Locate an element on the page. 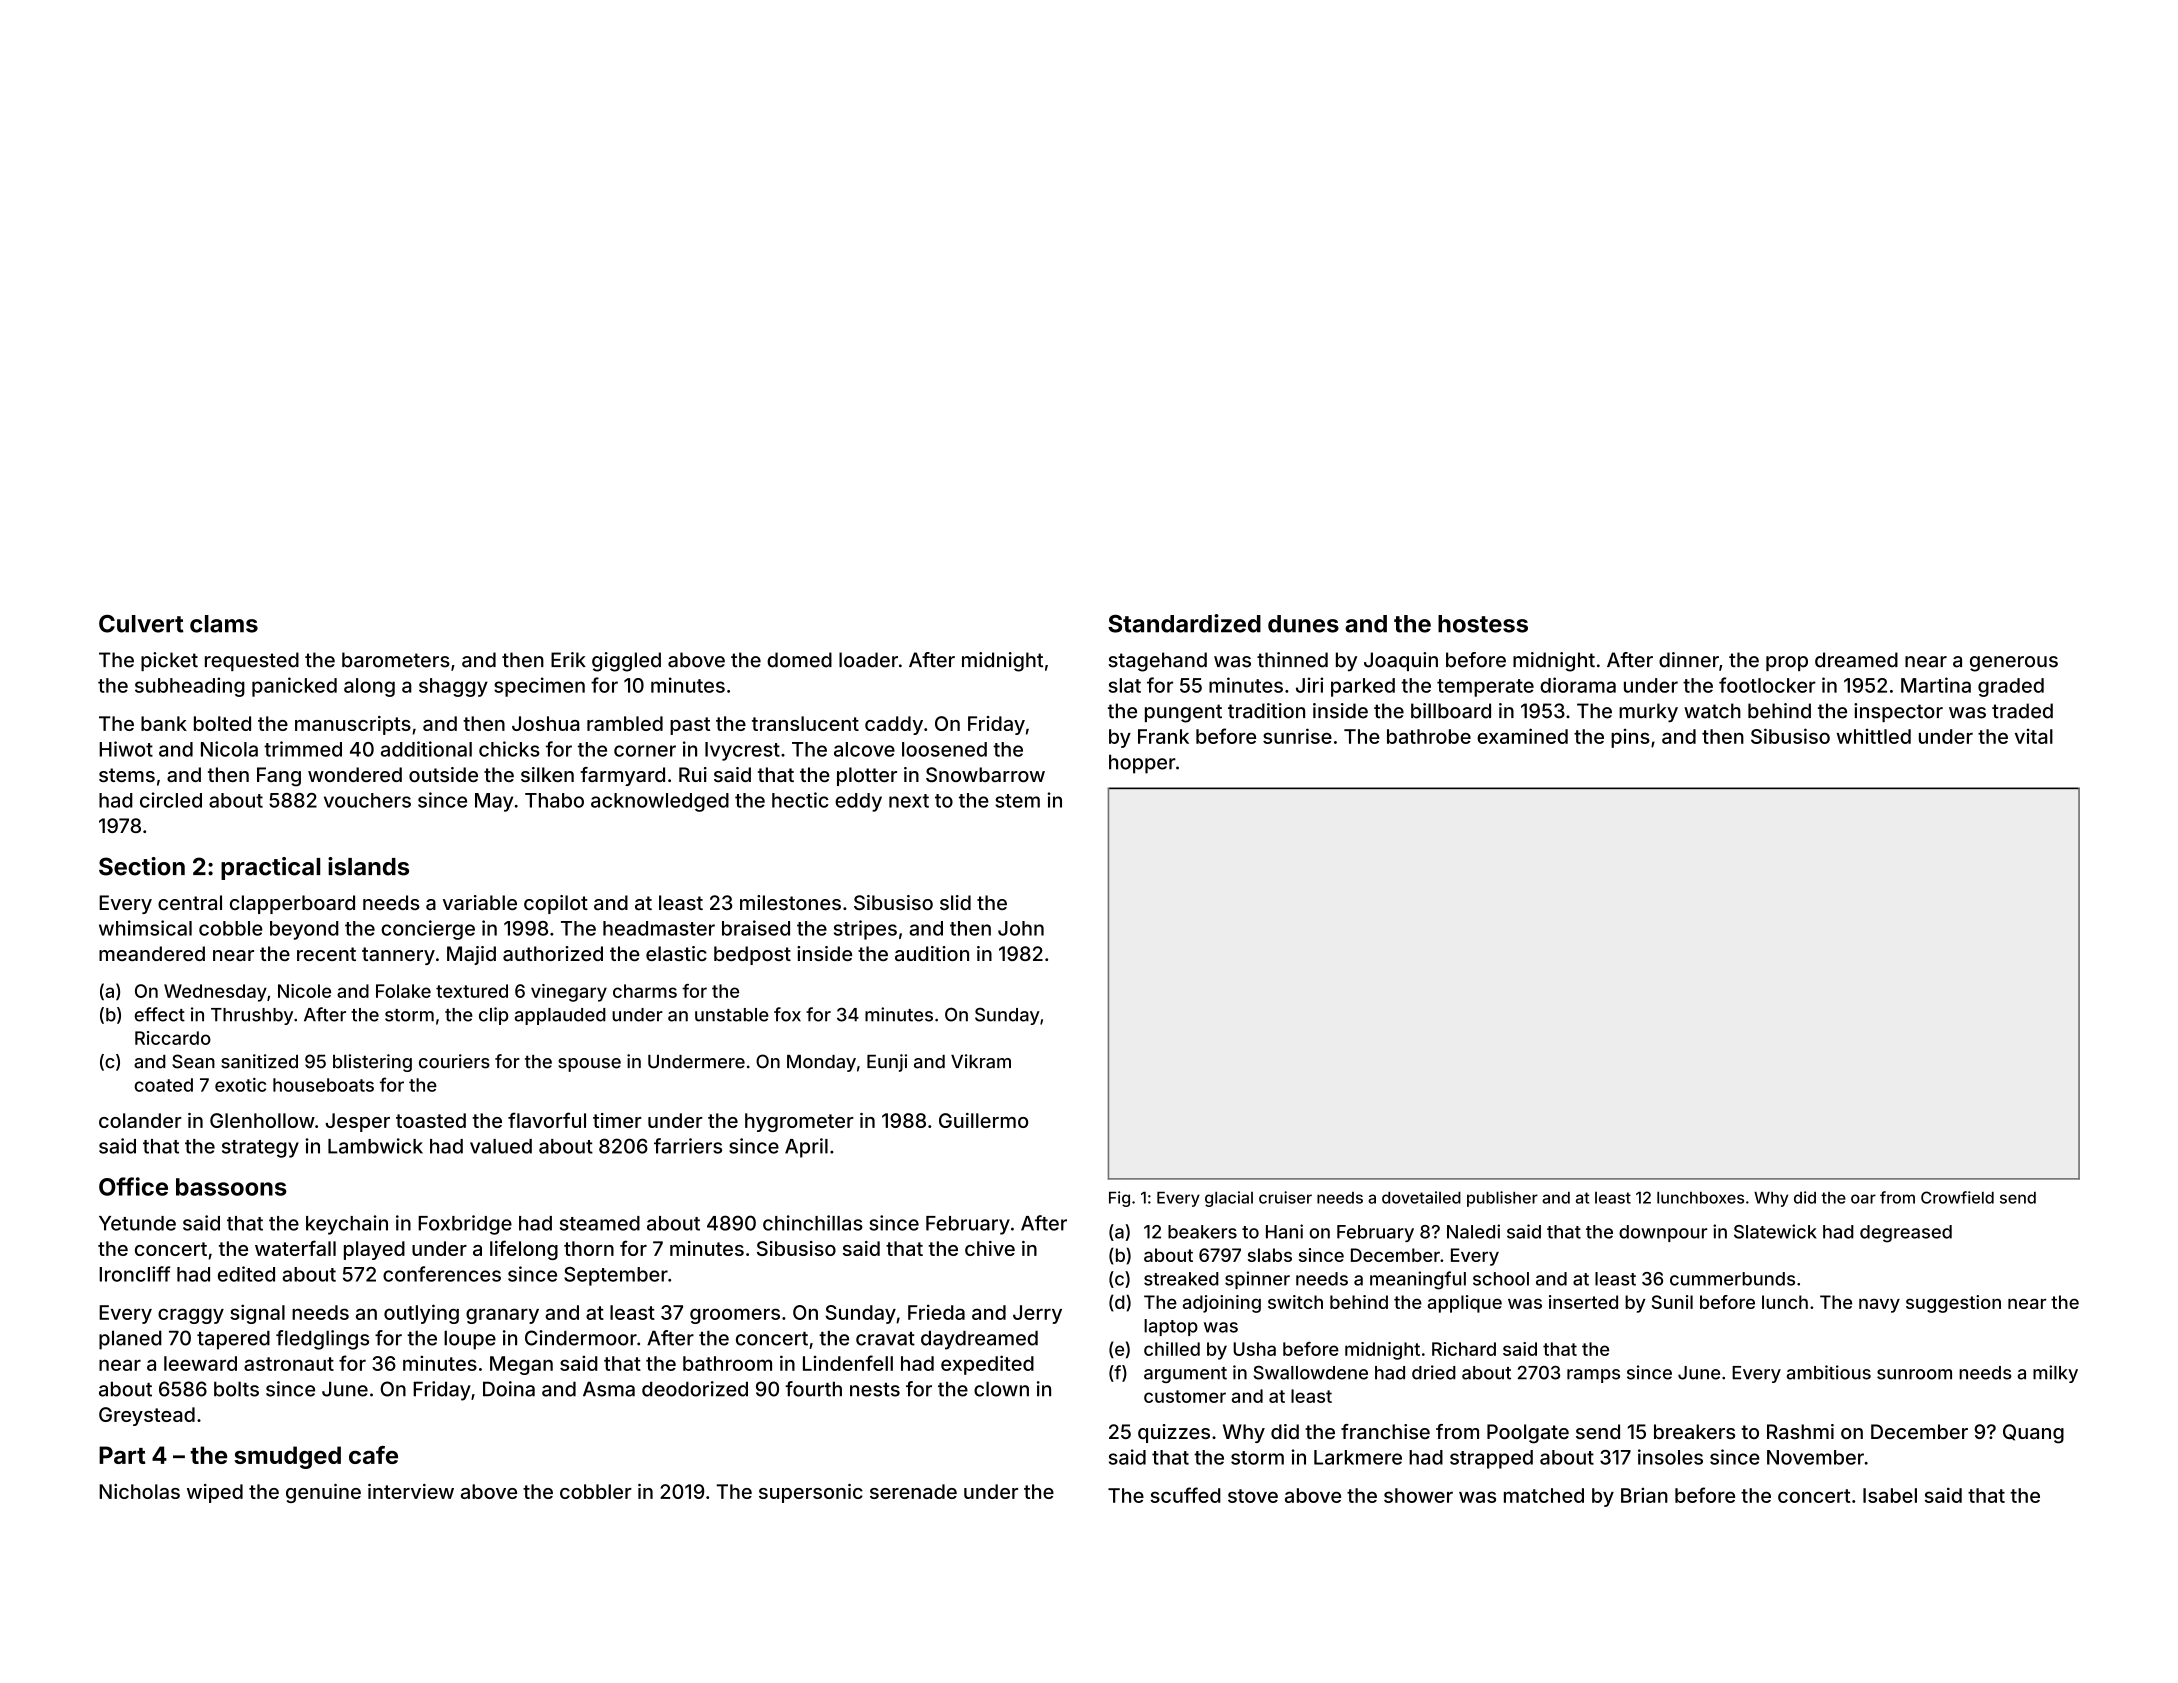 Image resolution: width=2178 pixels, height=1683 pixels. whimsical is located at coordinates (145, 928).
